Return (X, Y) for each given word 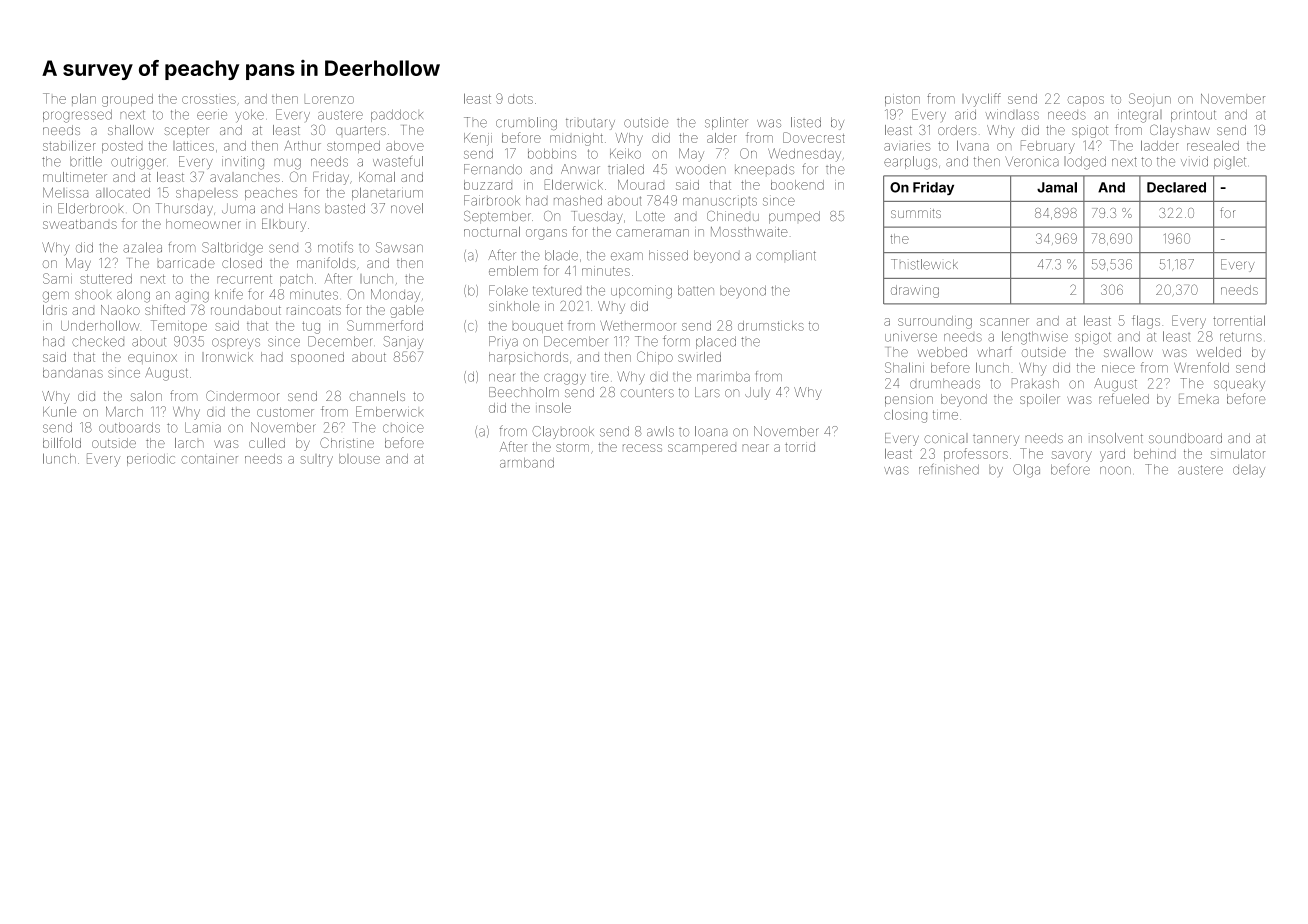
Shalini (904, 367)
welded (1219, 352)
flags (1146, 322)
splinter (726, 123)
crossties (209, 99)
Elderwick (574, 184)
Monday (395, 295)
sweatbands (80, 224)
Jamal (1057, 187)
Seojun (1150, 100)
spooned (317, 358)
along (133, 296)
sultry (317, 460)
